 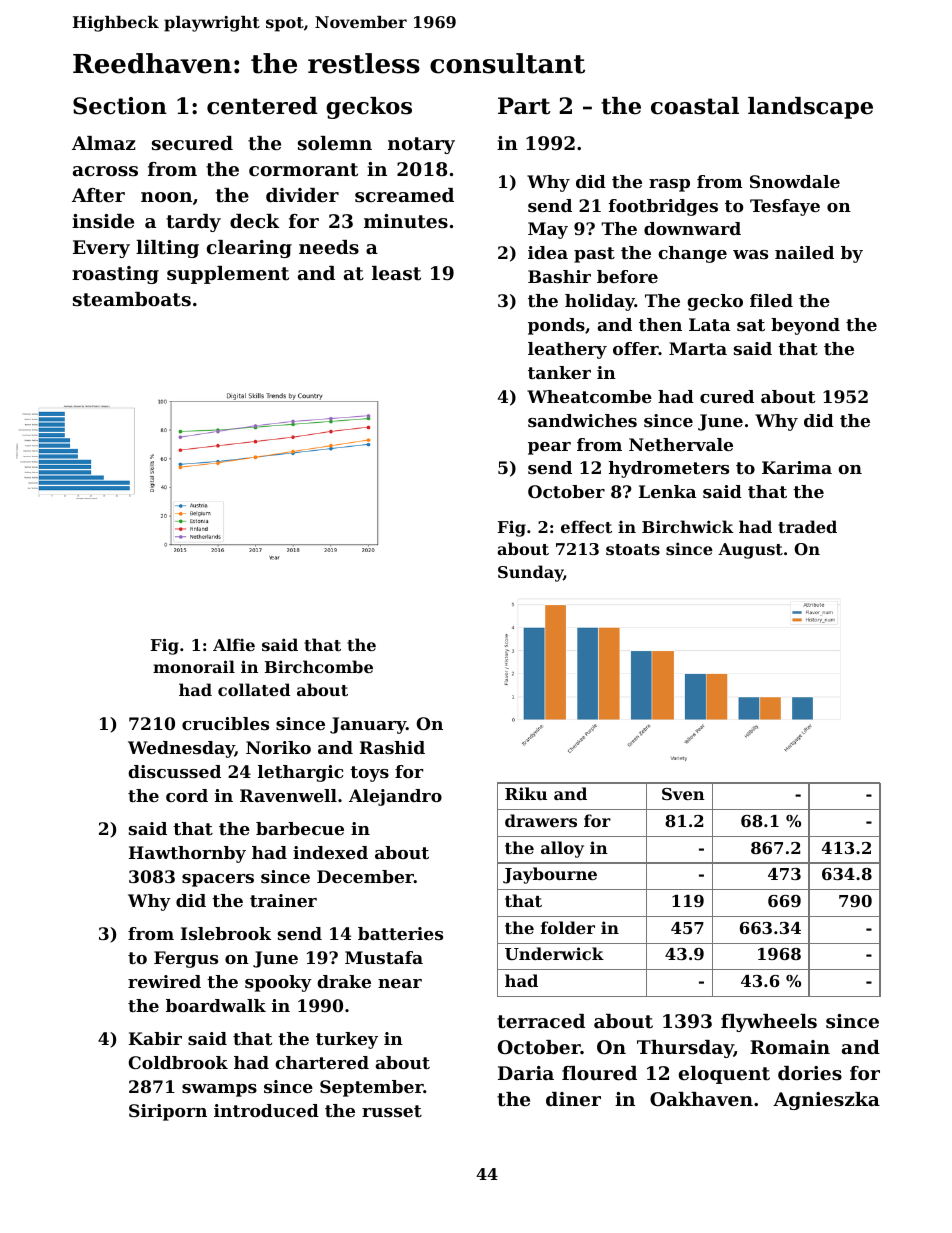 What do you see at coordinates (810, 108) in the screenshot?
I see `landscape` at bounding box center [810, 108].
